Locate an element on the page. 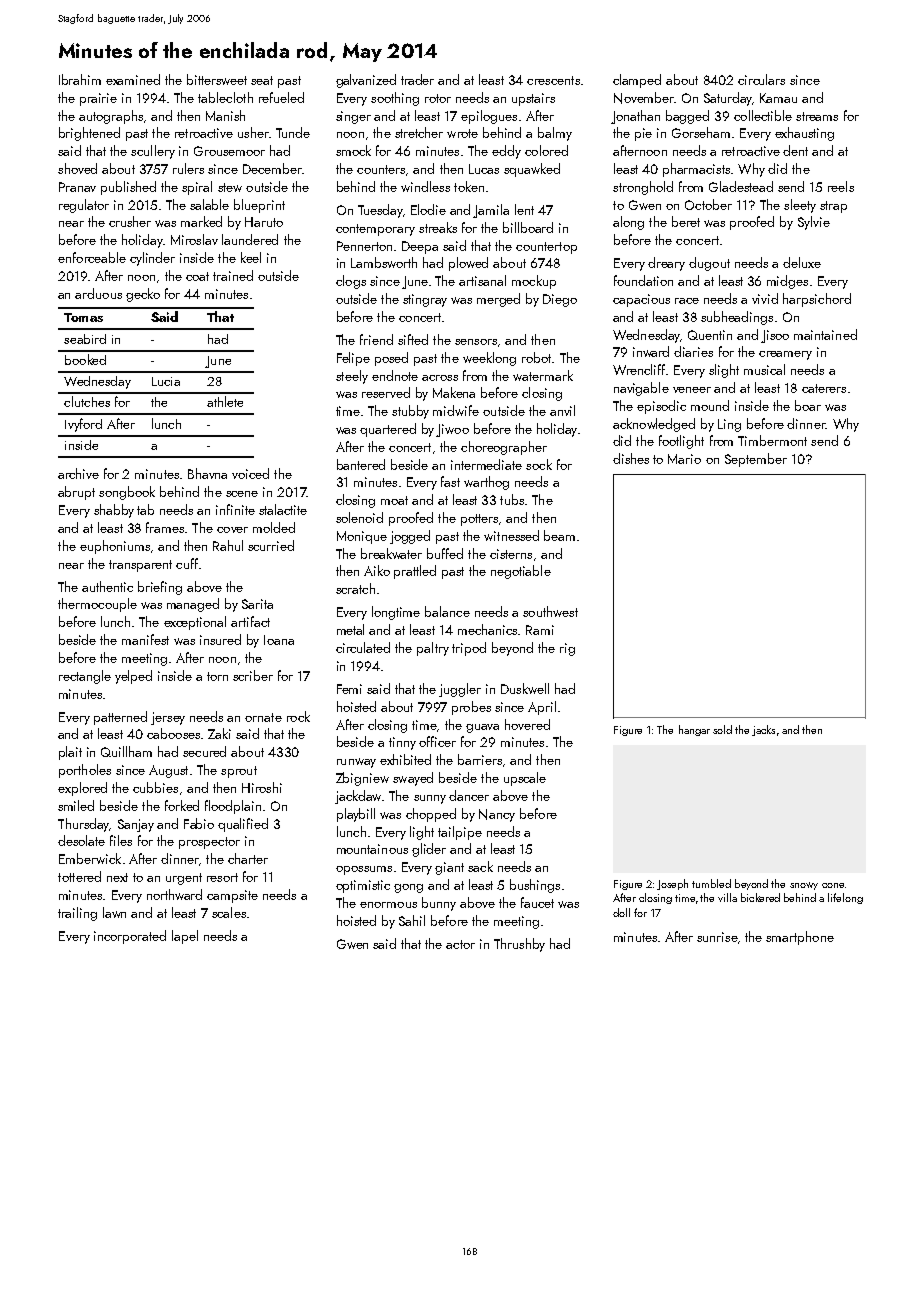 The height and width of the document is (1308, 924). Sahil is located at coordinates (412, 920).
